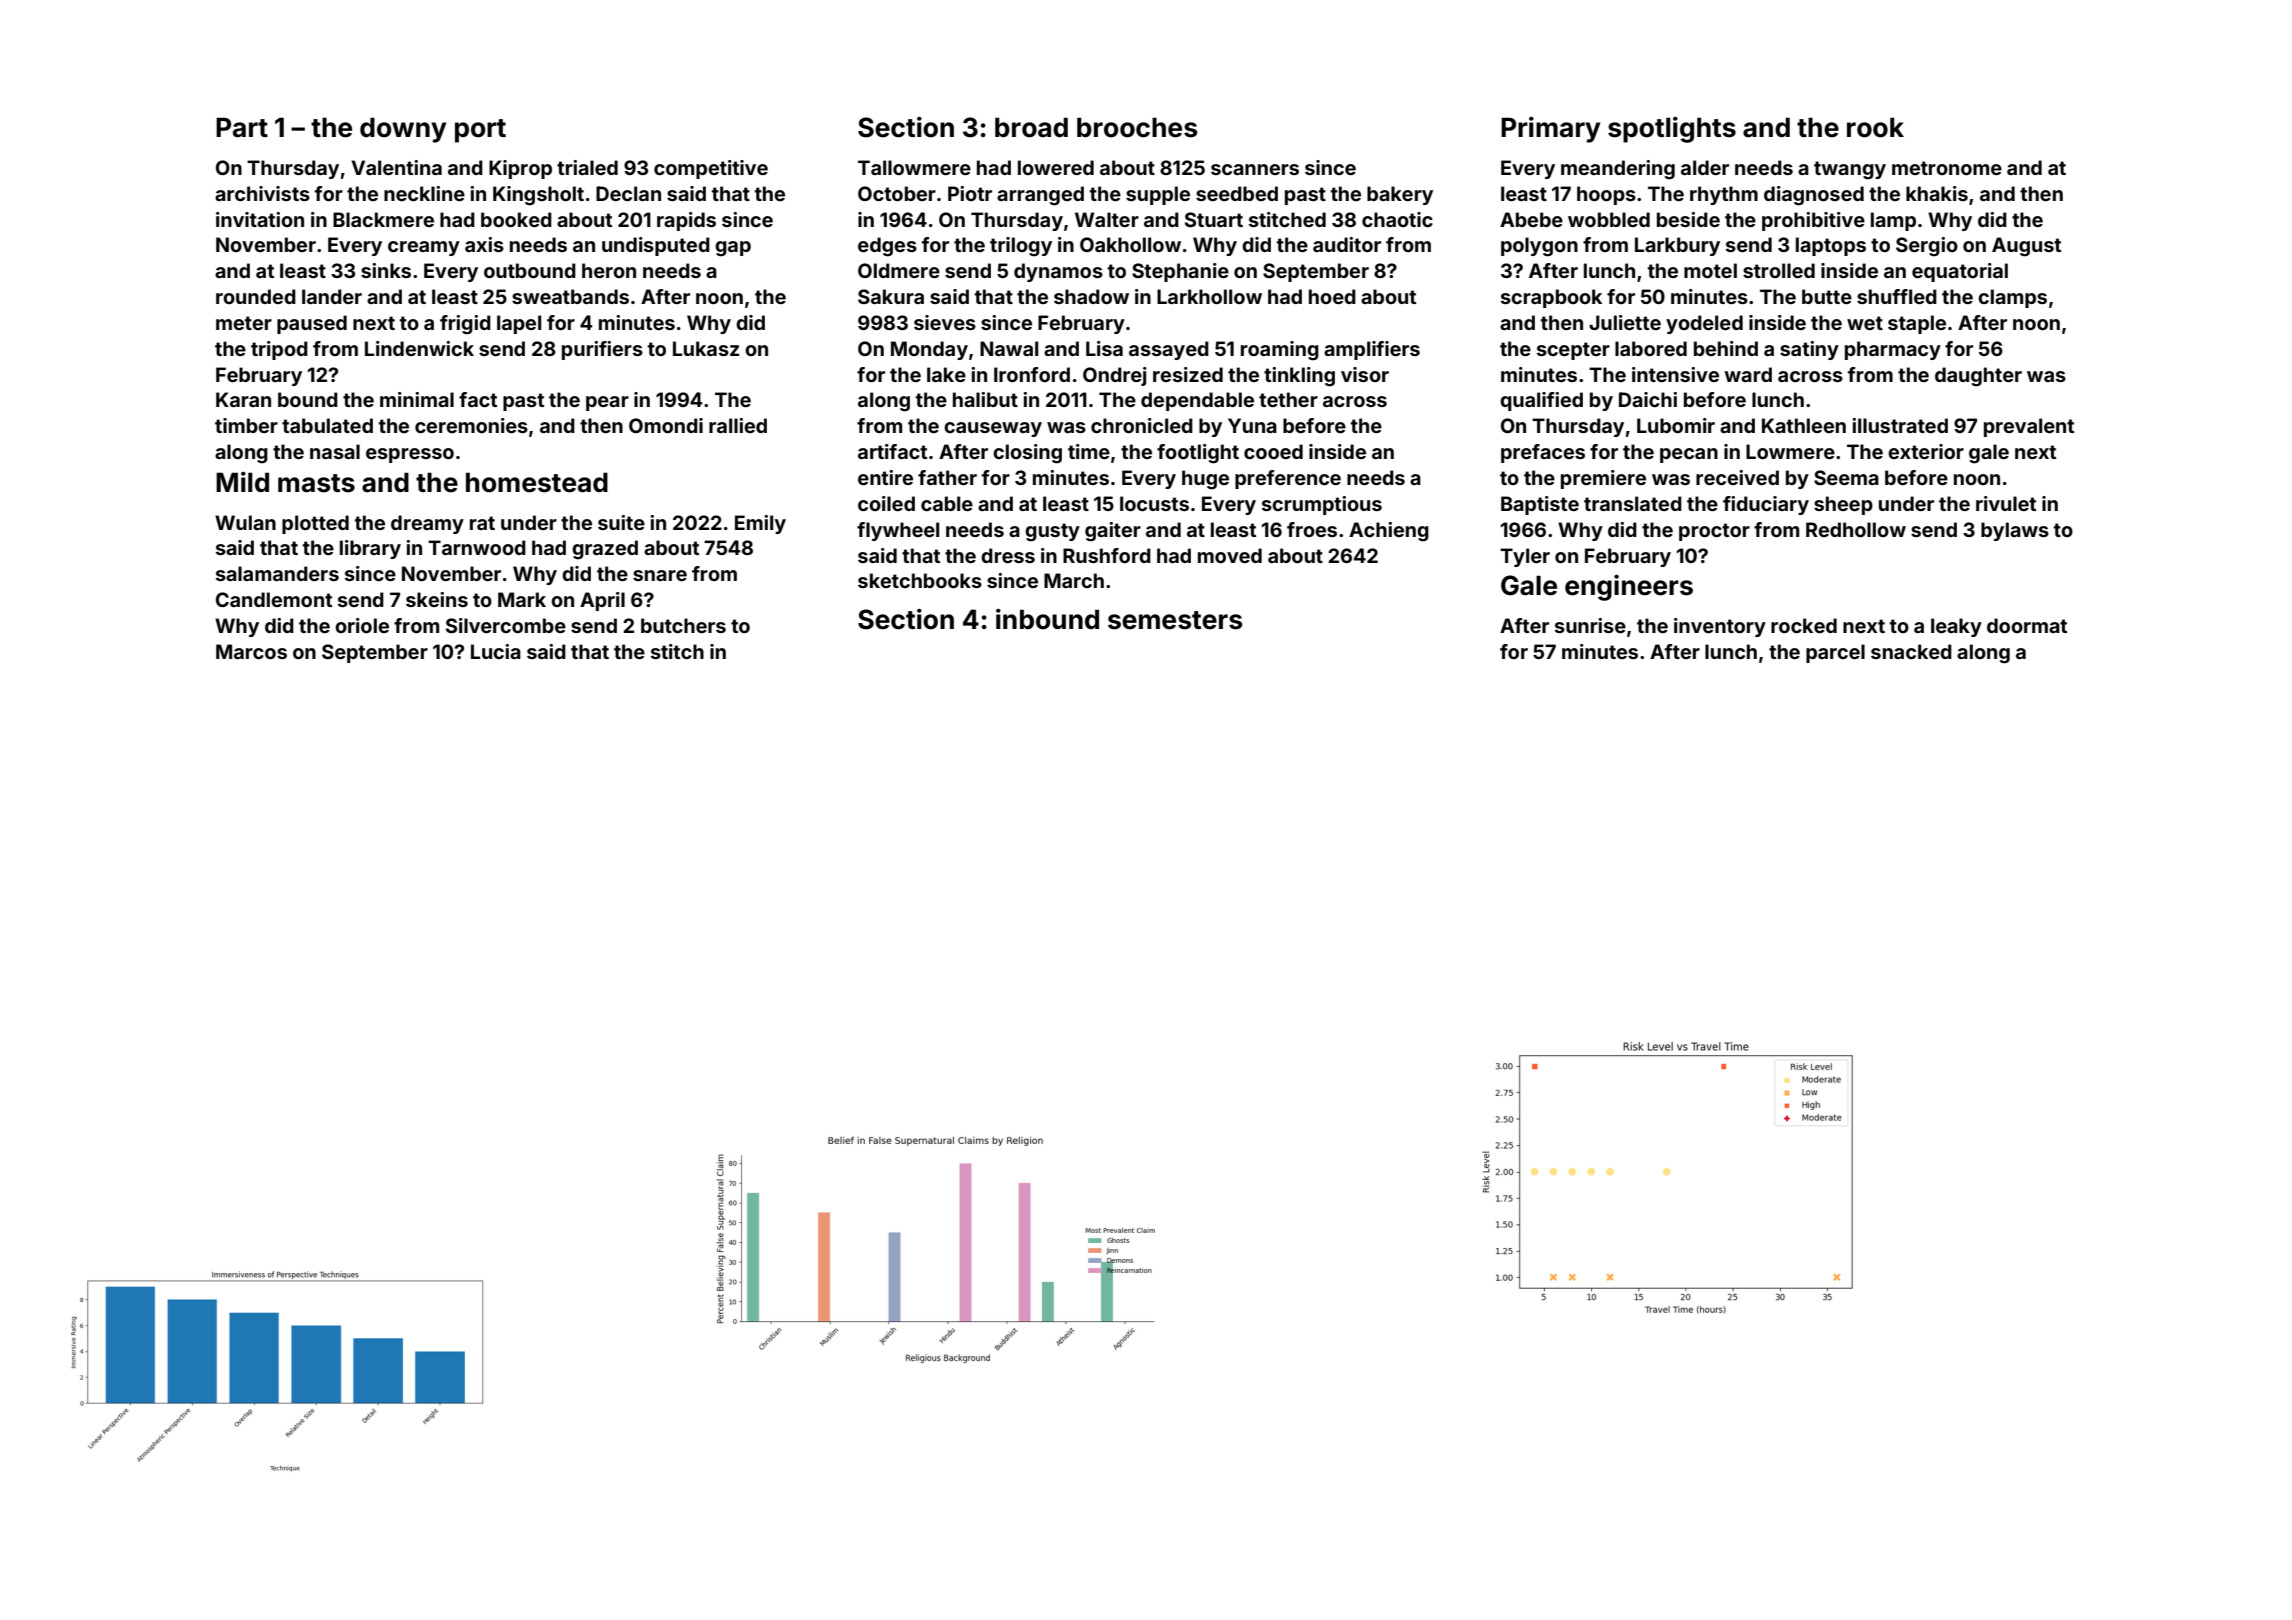 This image has height=1620, width=2292. What do you see at coordinates (1137, 127) in the image?
I see `brooches` at bounding box center [1137, 127].
